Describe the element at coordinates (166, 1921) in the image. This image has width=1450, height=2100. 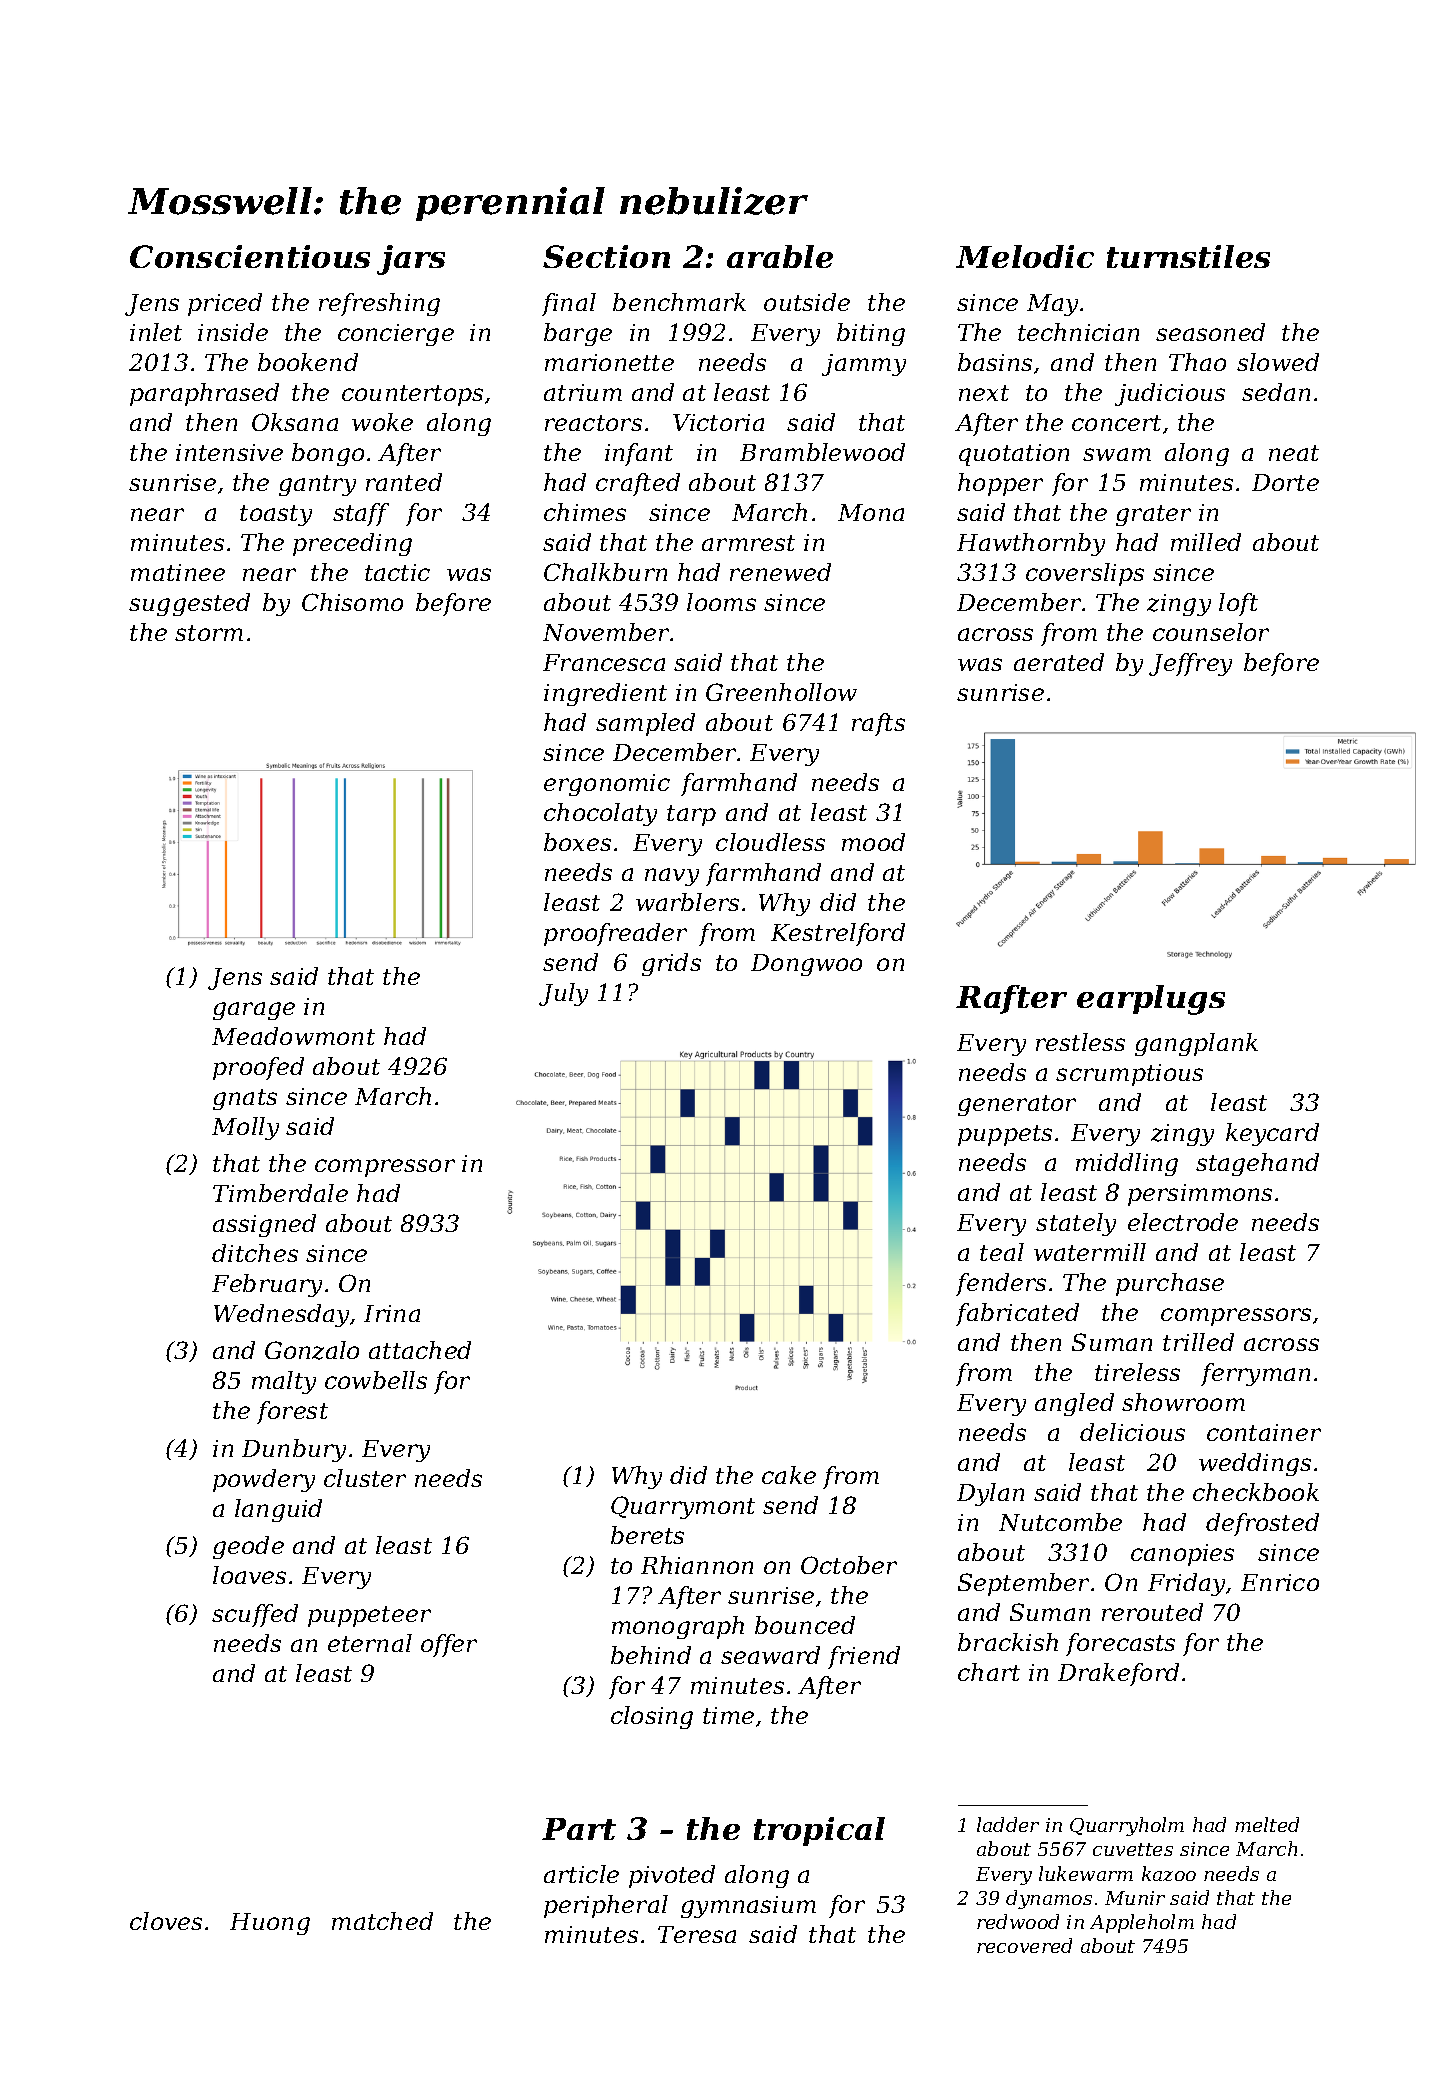
I see `cloves` at that location.
